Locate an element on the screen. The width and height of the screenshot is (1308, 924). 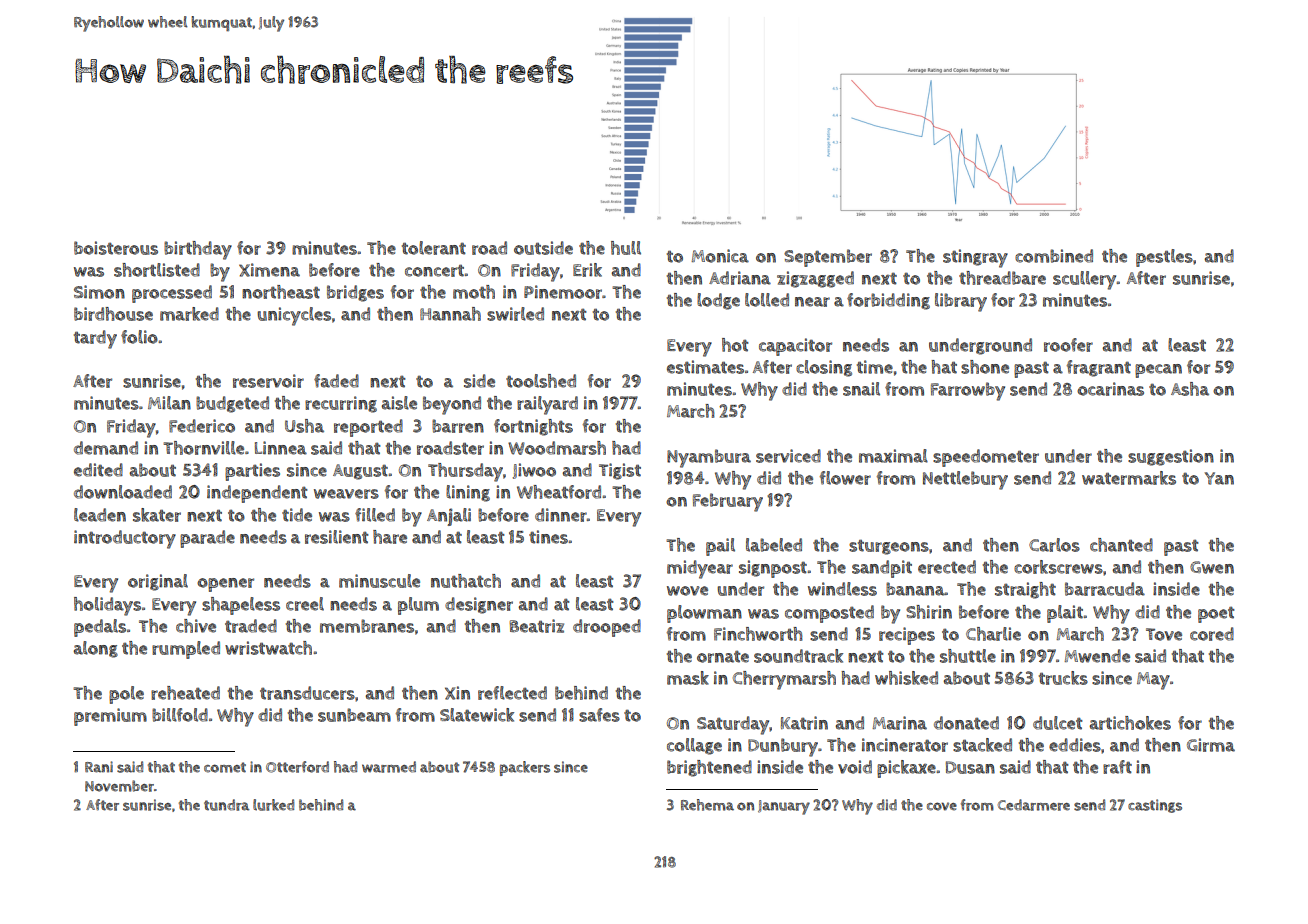
designer is located at coordinates (479, 605).
